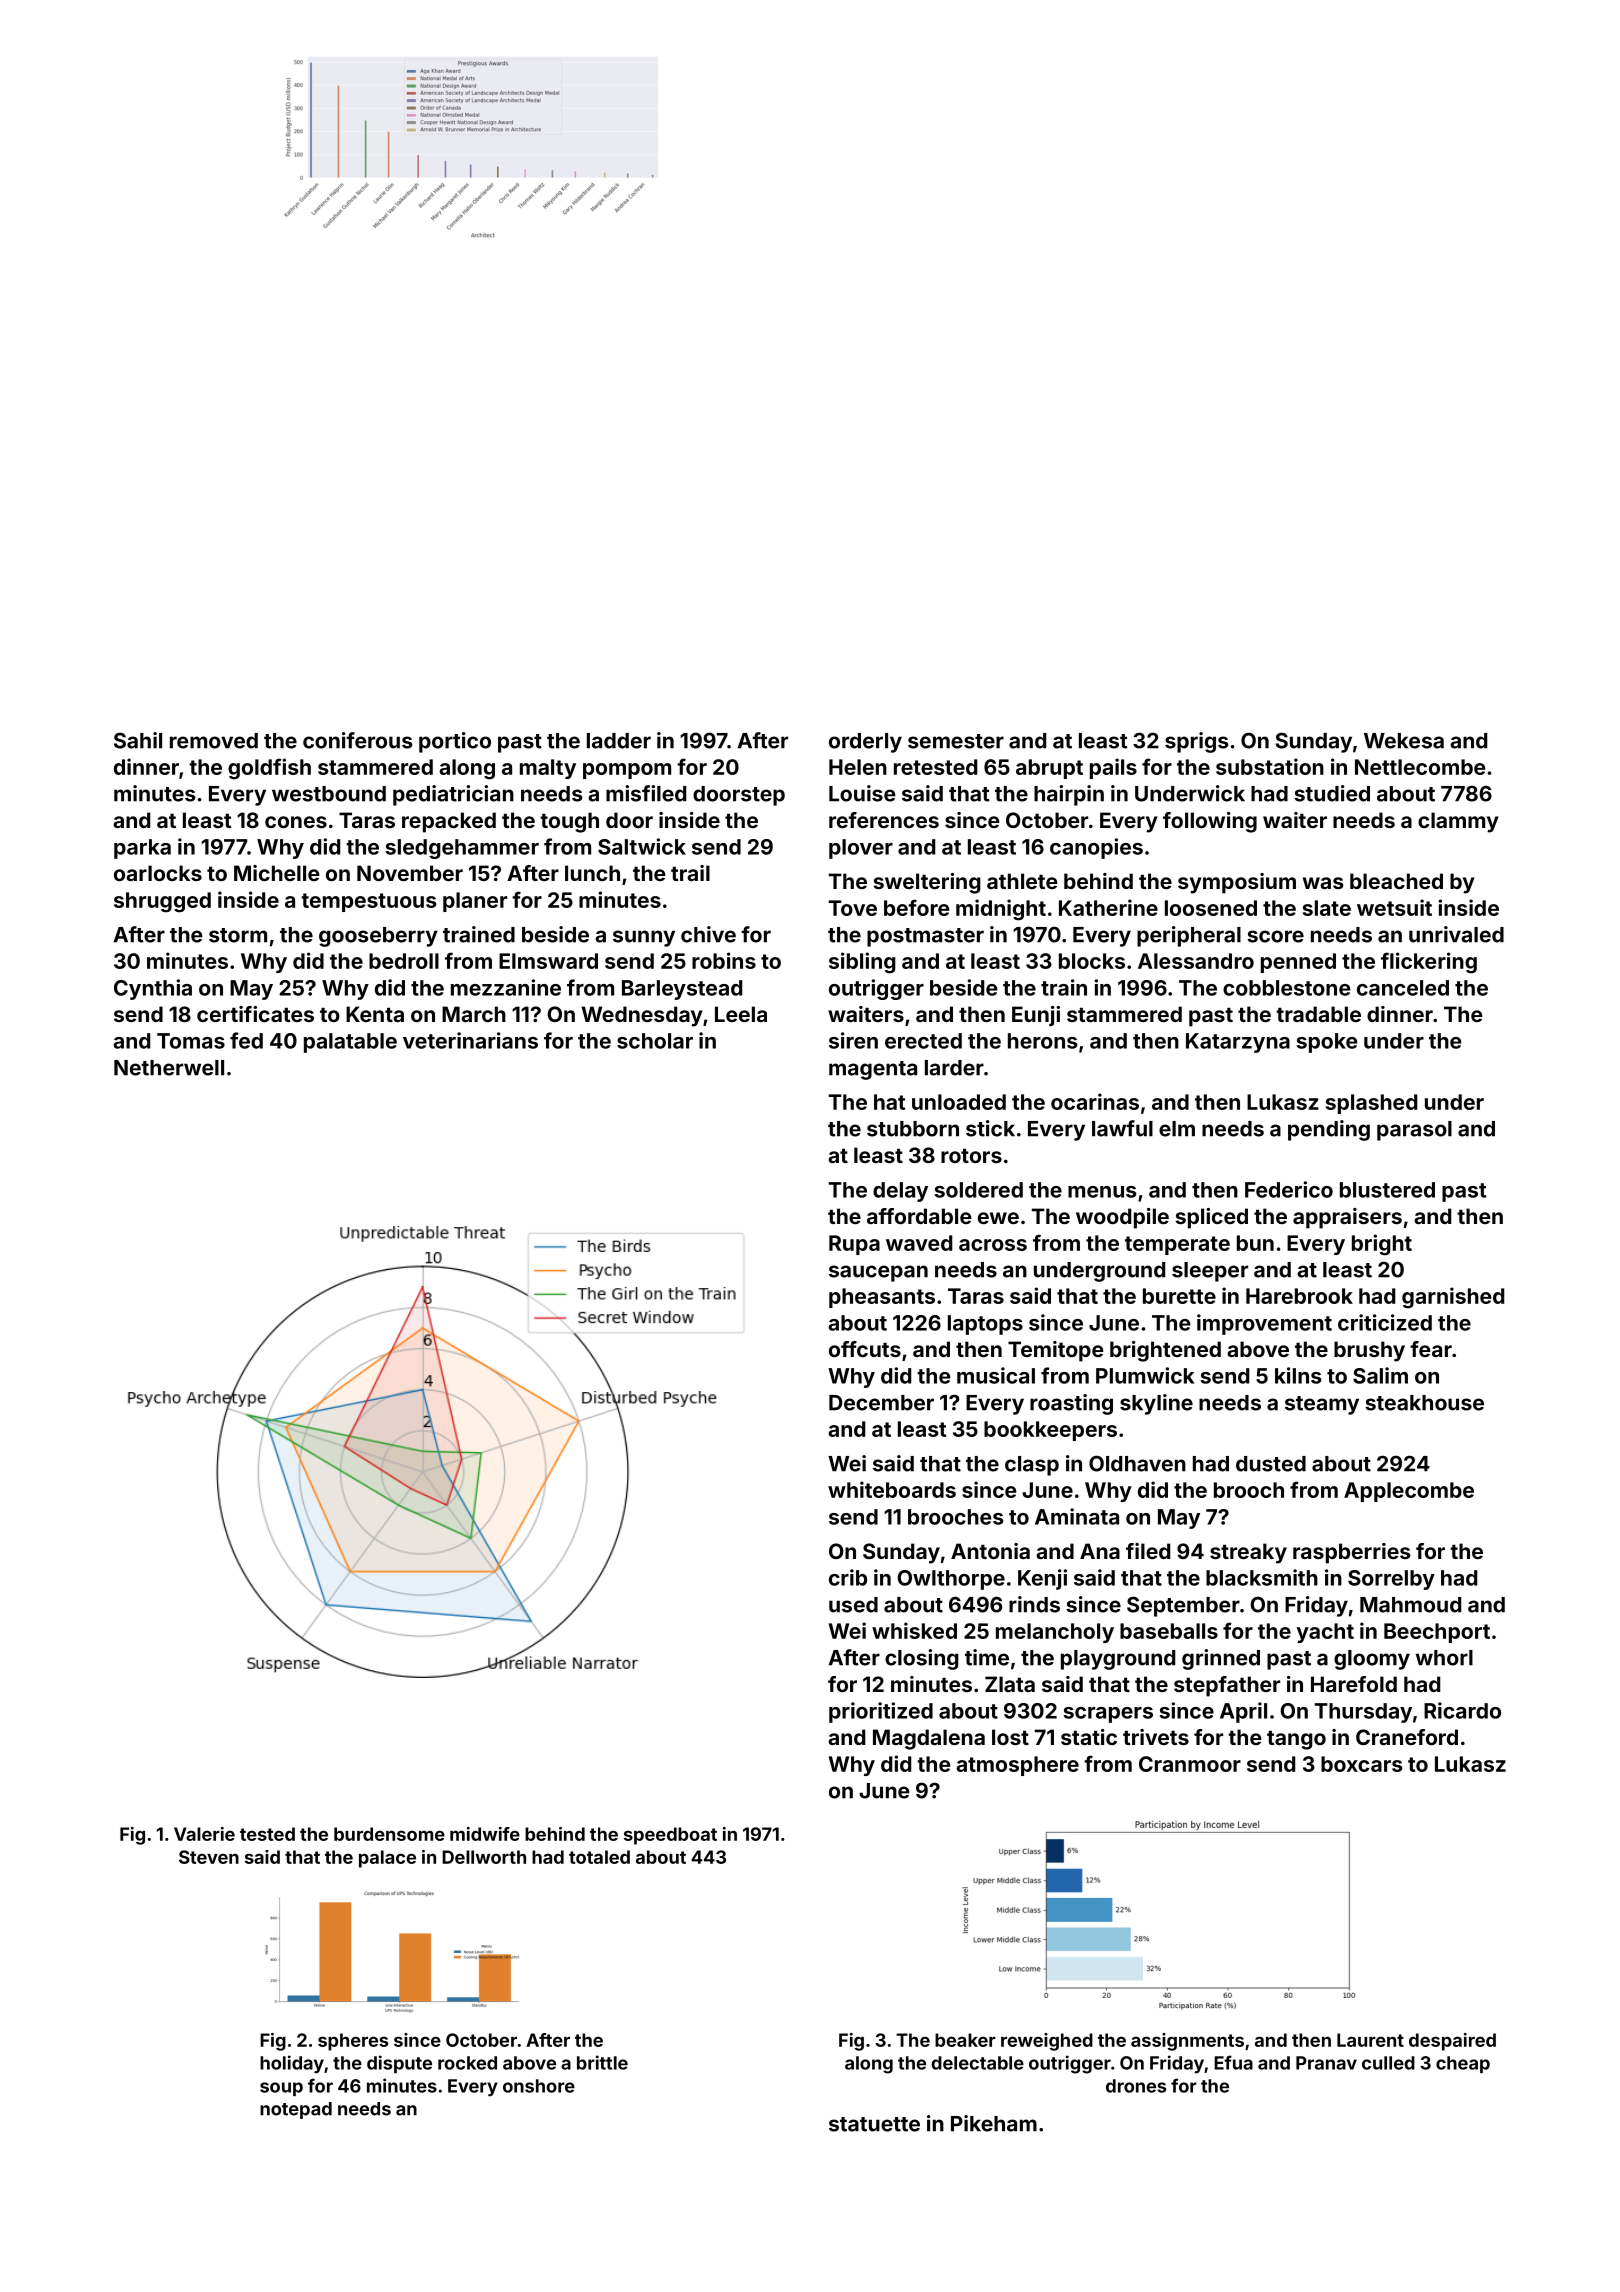 The image size is (1620, 2292). I want to click on notepad, so click(296, 2110).
